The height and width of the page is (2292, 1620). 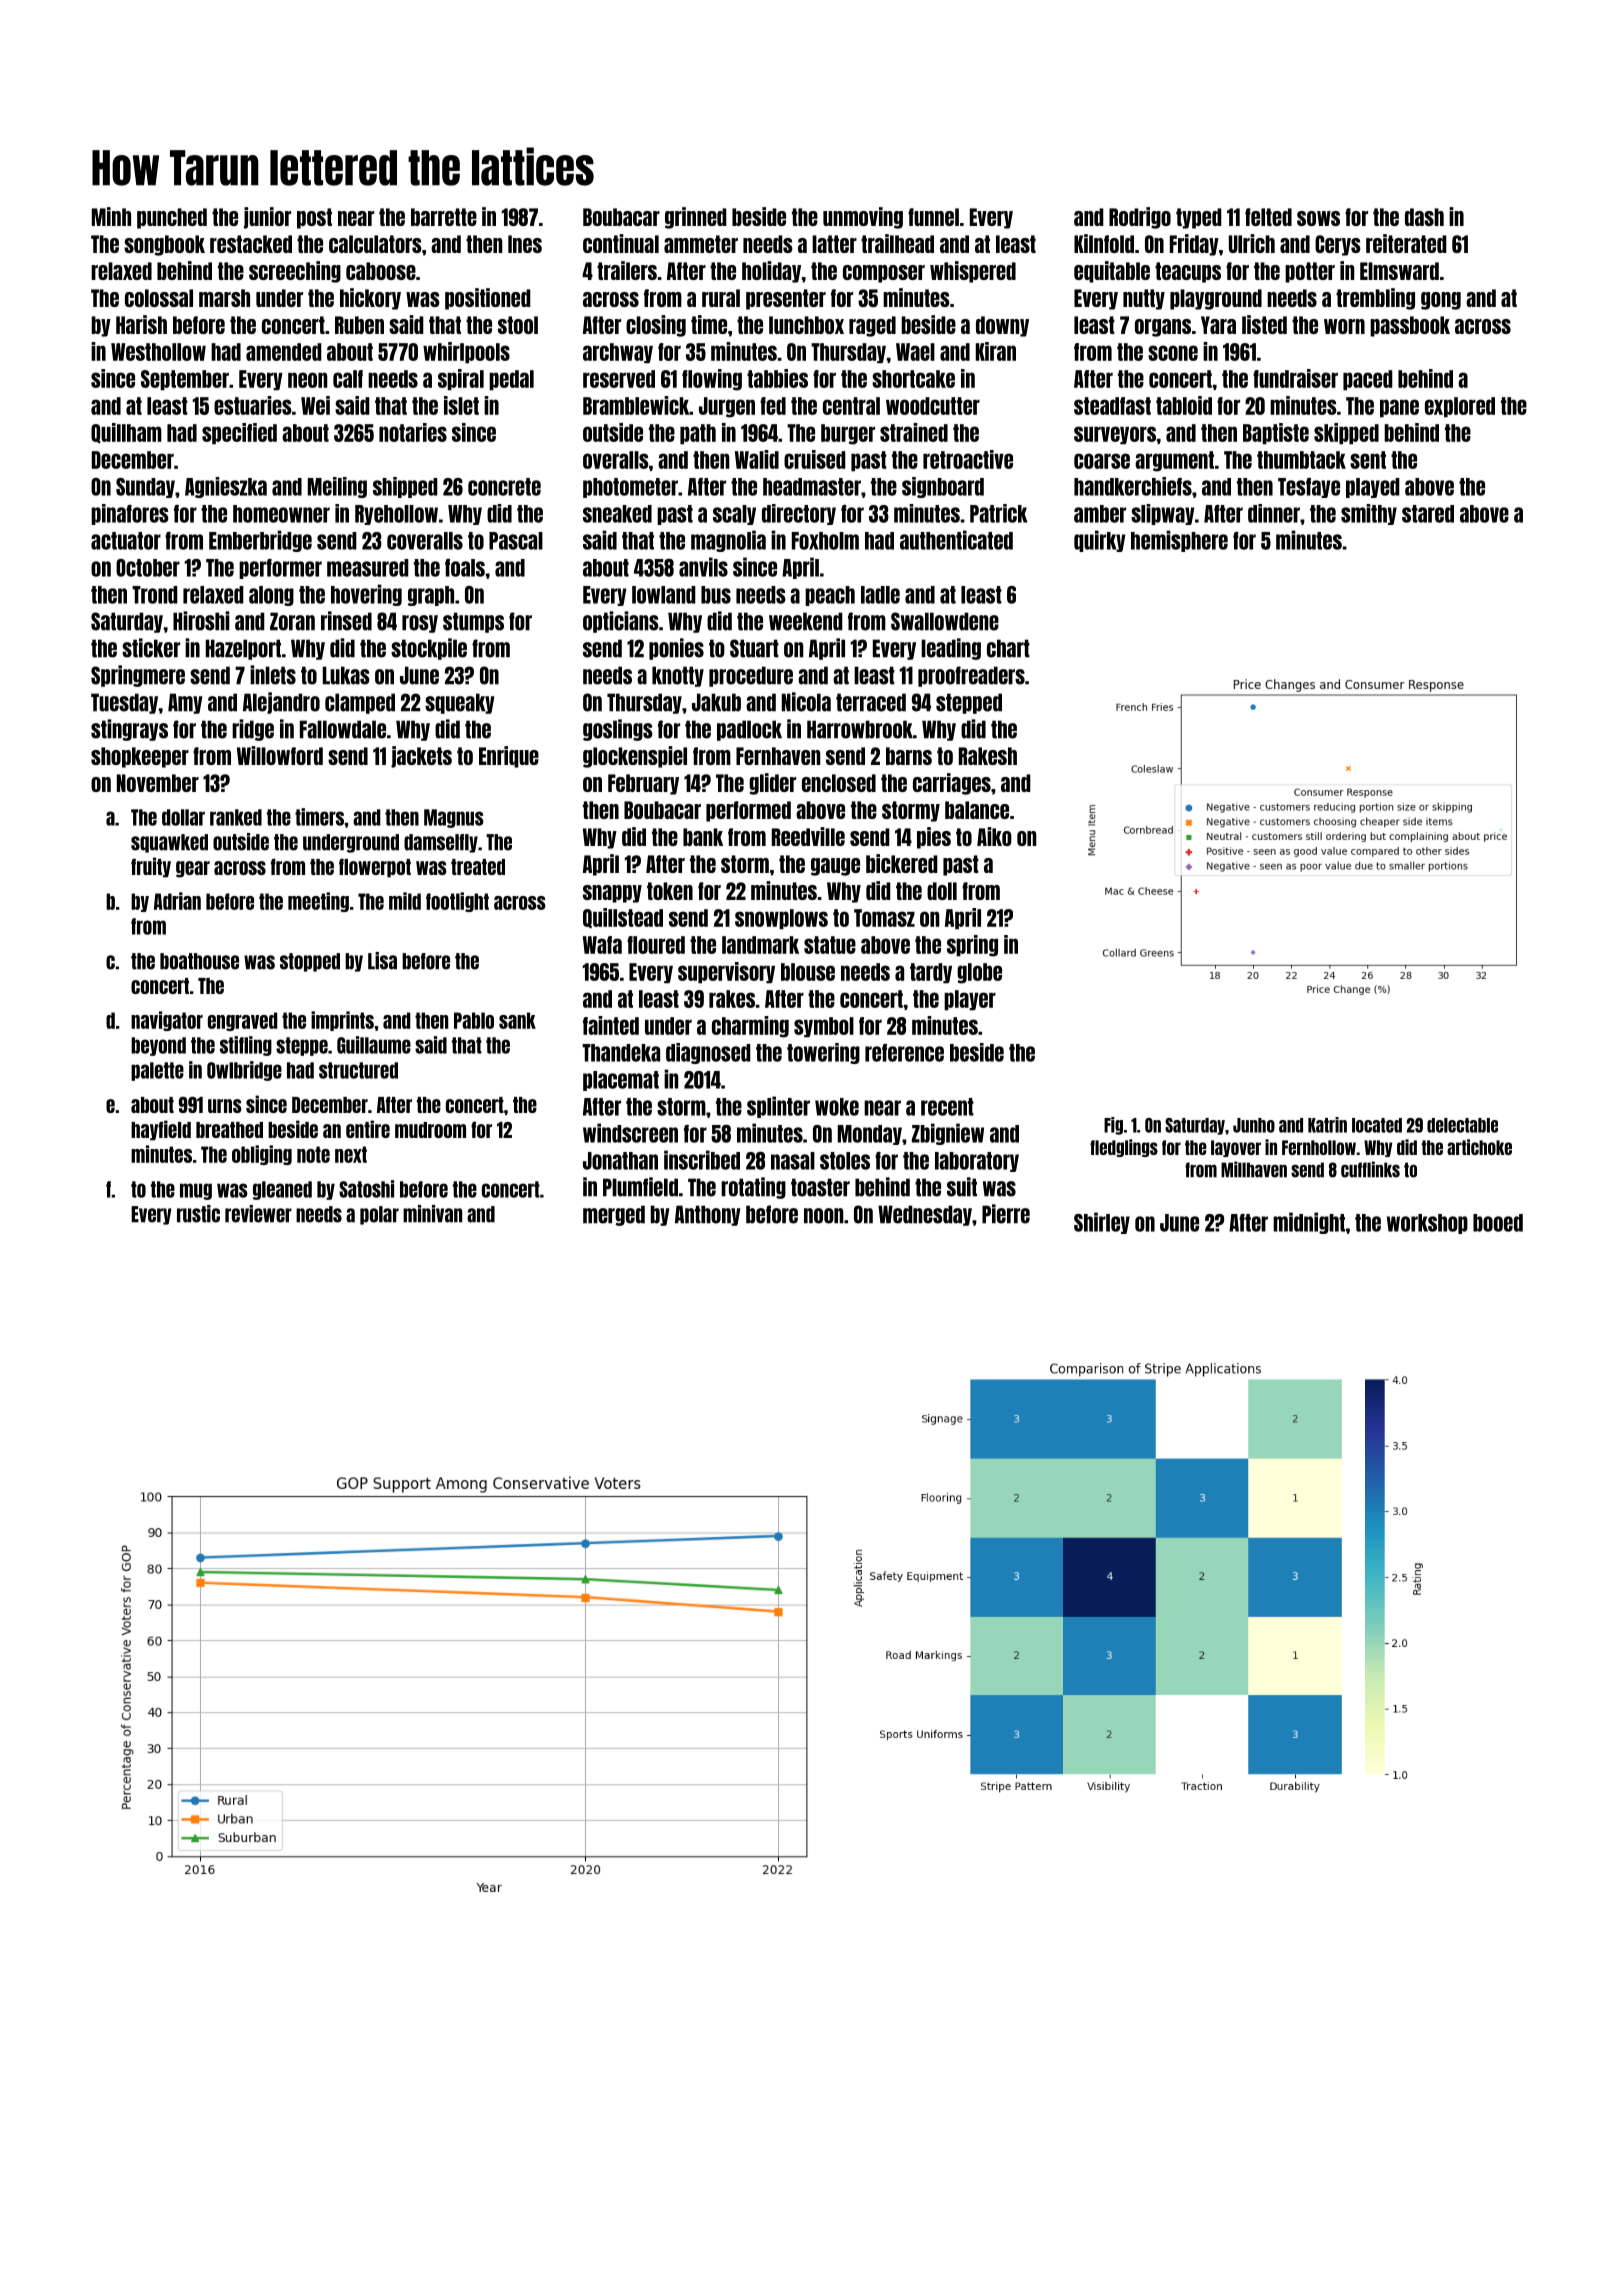 I want to click on Tomasz, so click(x=884, y=918).
